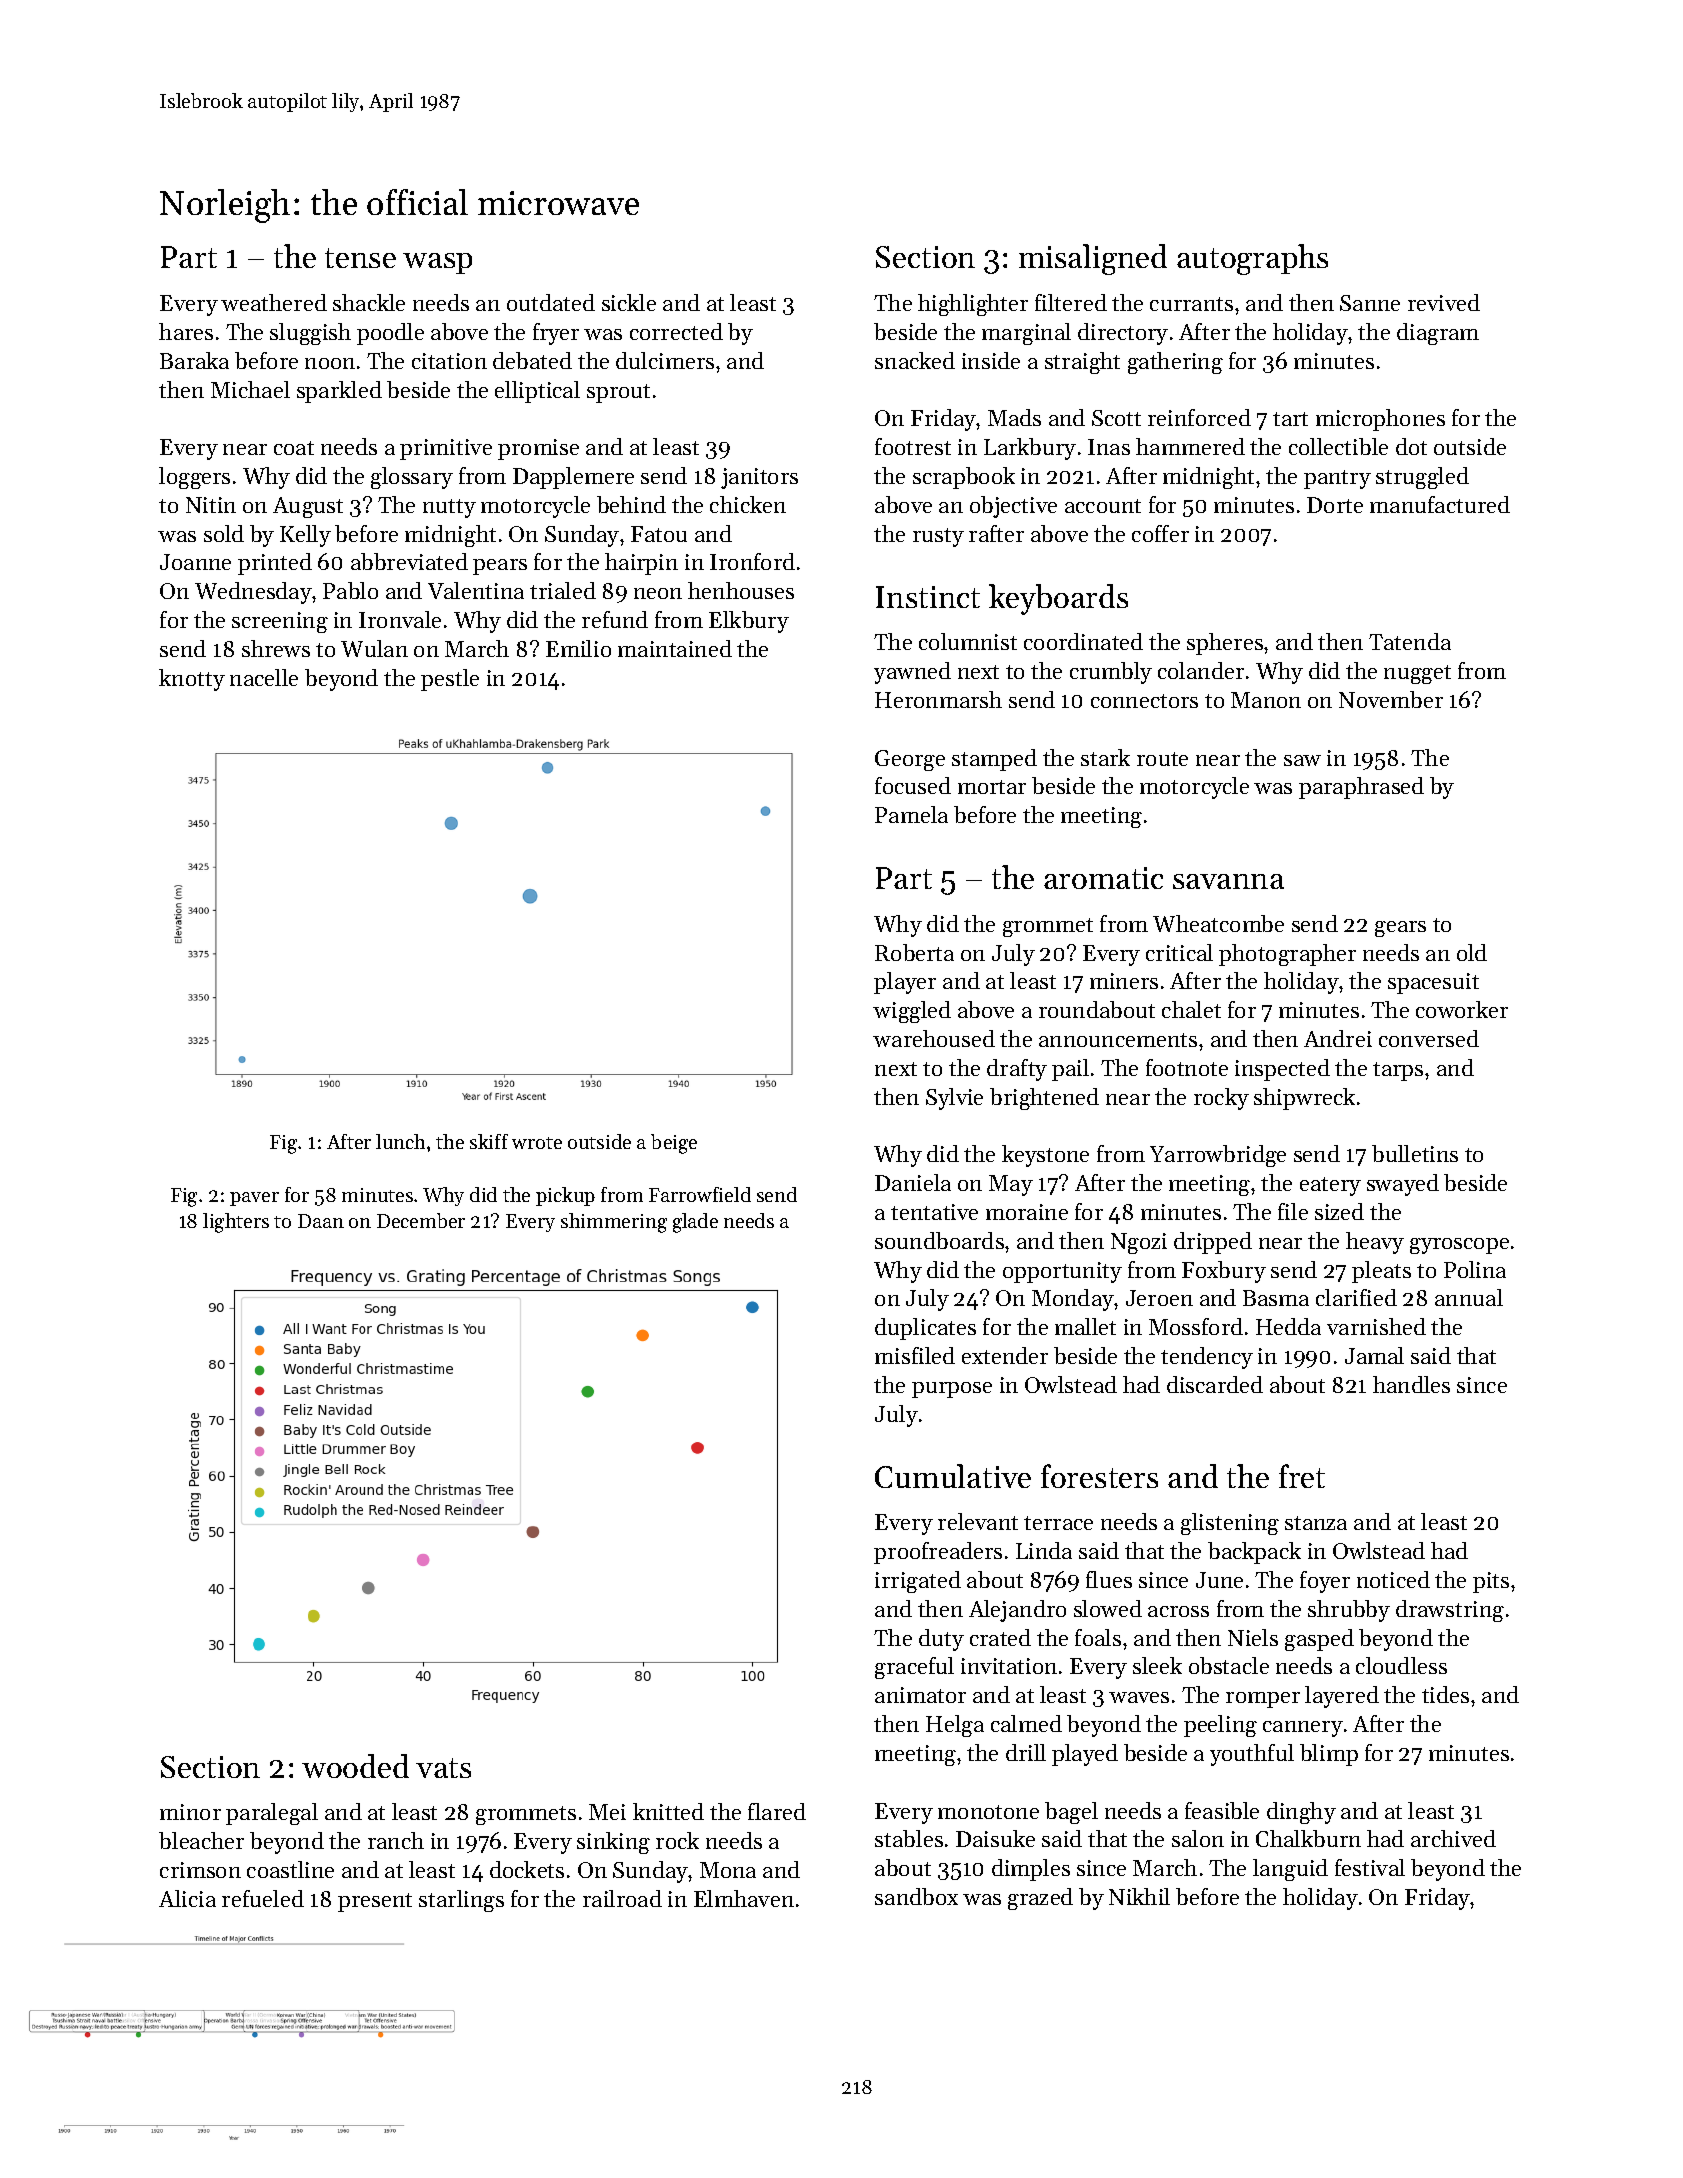 This document has height=2178, width=1683. Describe the element at coordinates (920, 1695) in the document. I see `animator` at that location.
